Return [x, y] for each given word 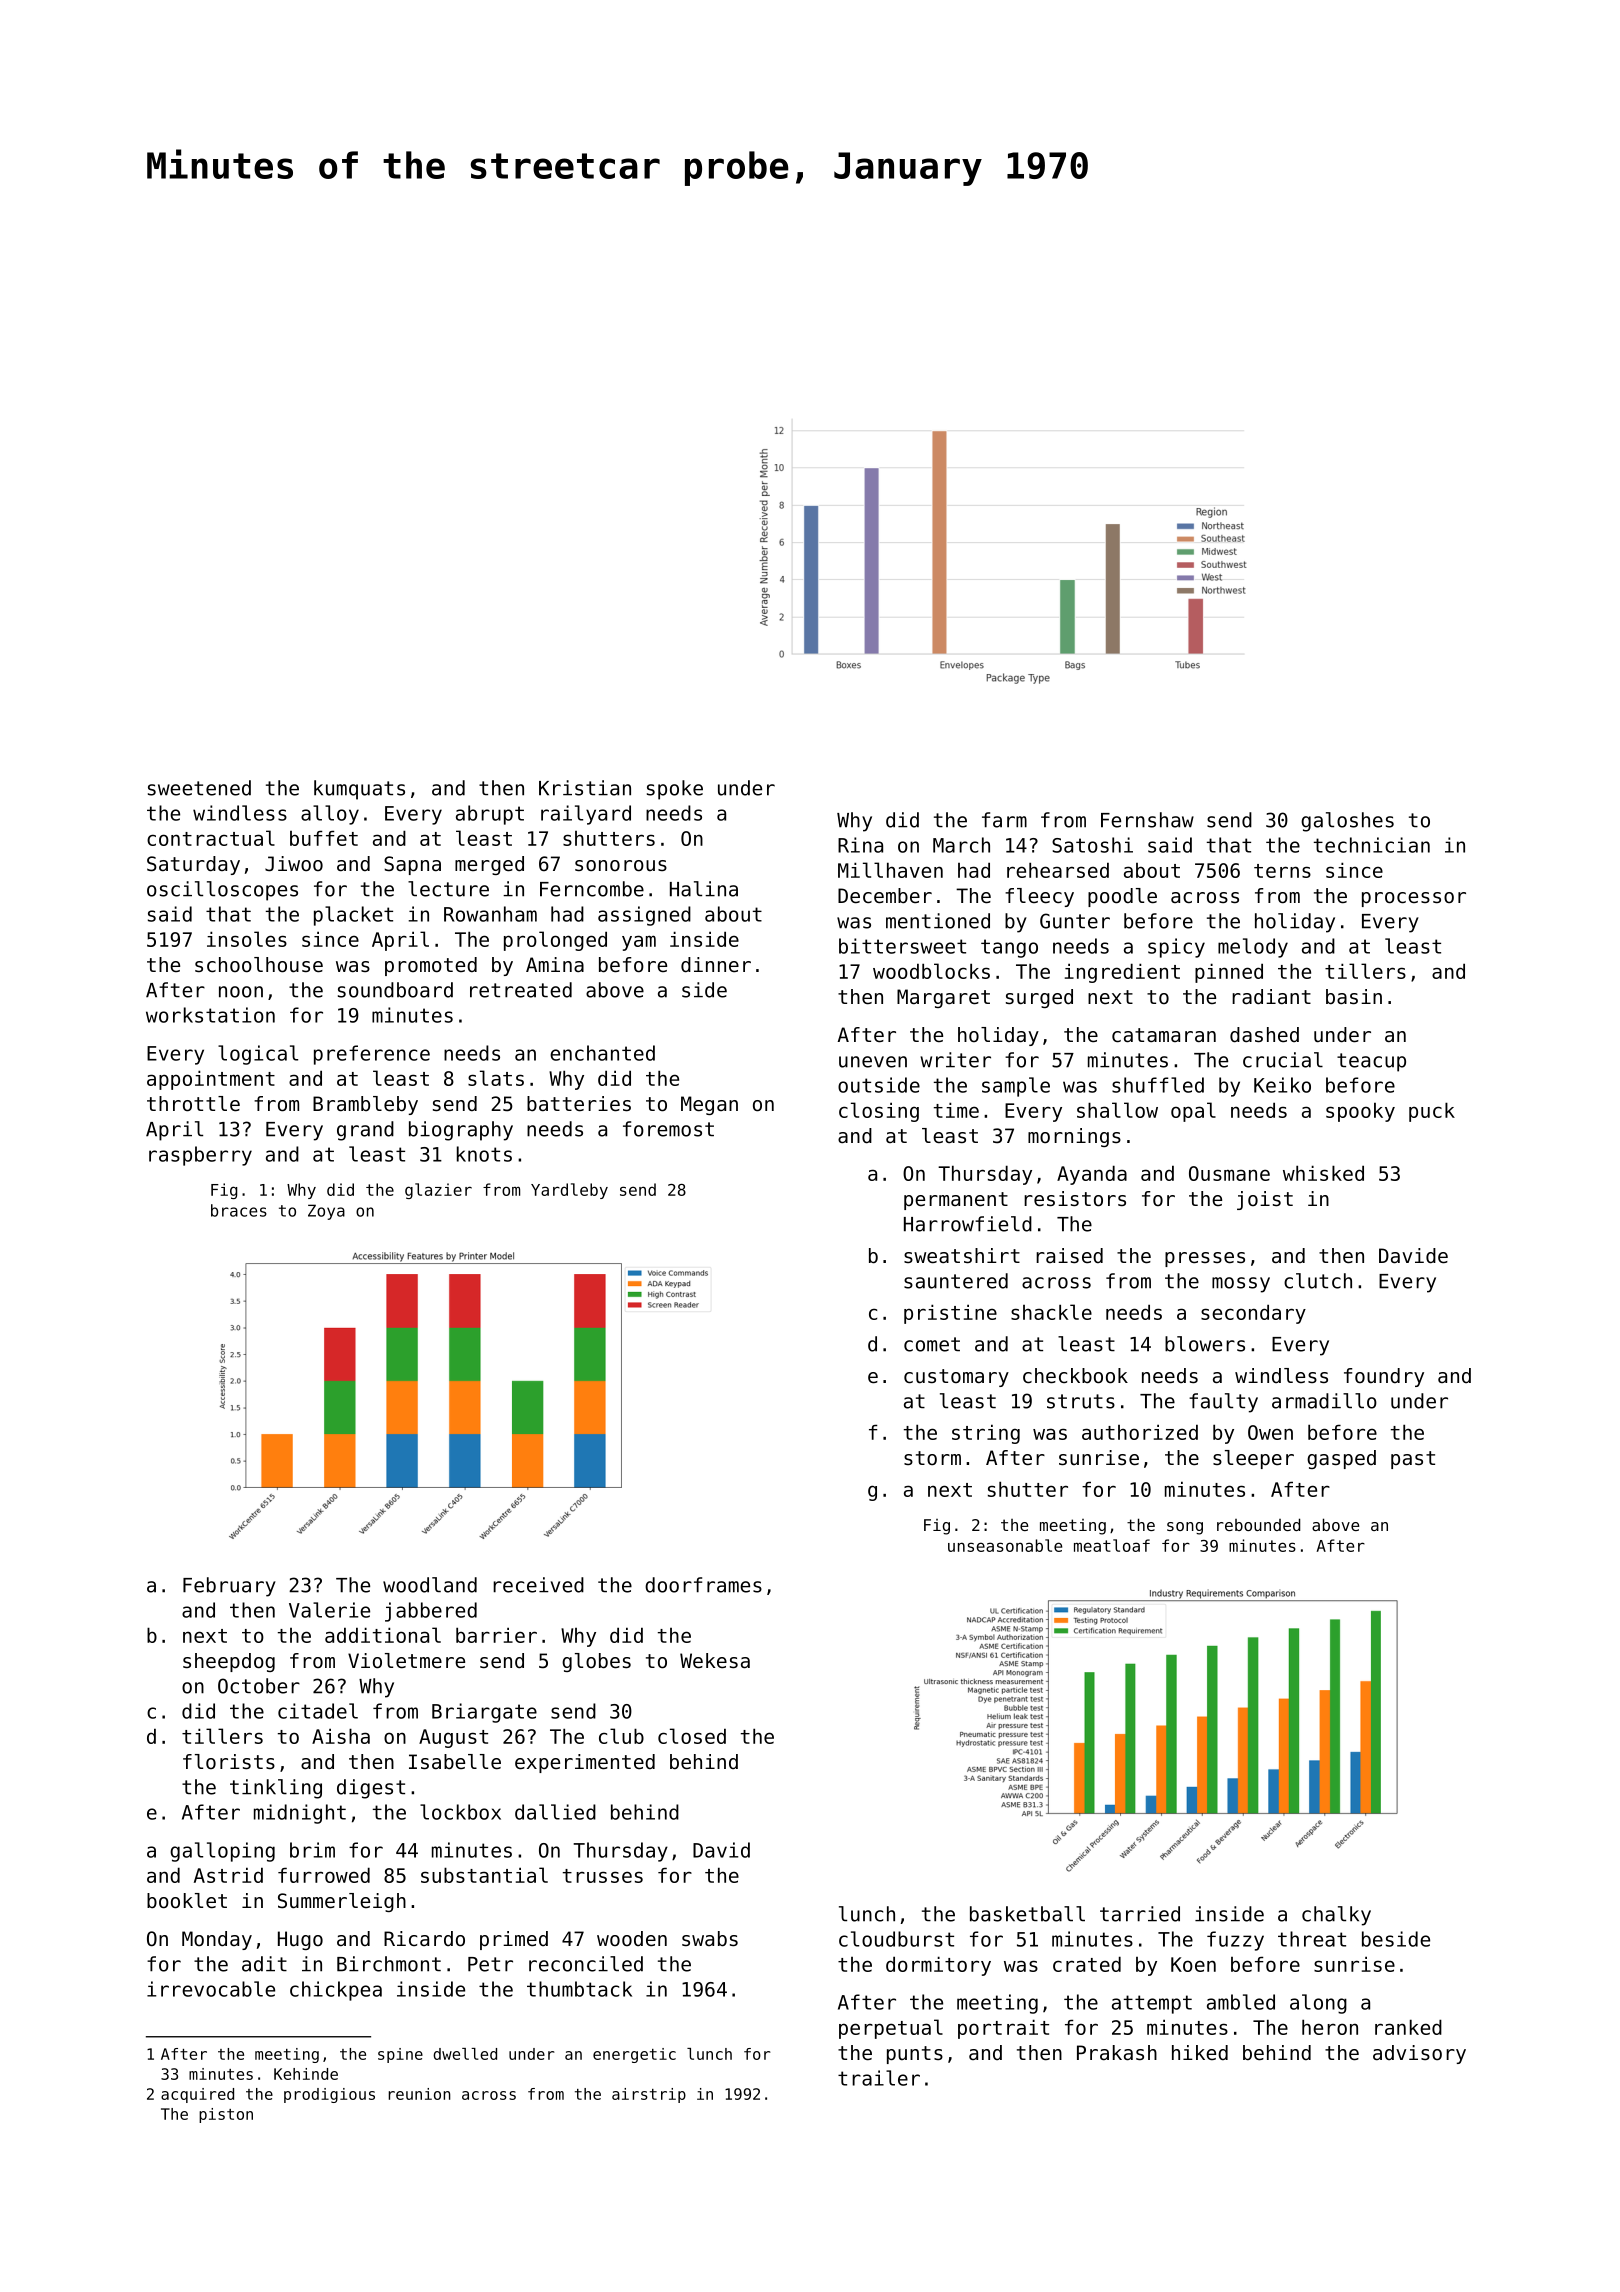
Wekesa [715, 1661]
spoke [675, 790]
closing [879, 1112]
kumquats [359, 790]
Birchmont [389, 1964]
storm [932, 1458]
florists [229, 1762]
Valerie [329, 1610]
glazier [438, 1191]
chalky [1336, 1916]
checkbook [1075, 1376]
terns [1282, 871]
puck [1432, 1112]
